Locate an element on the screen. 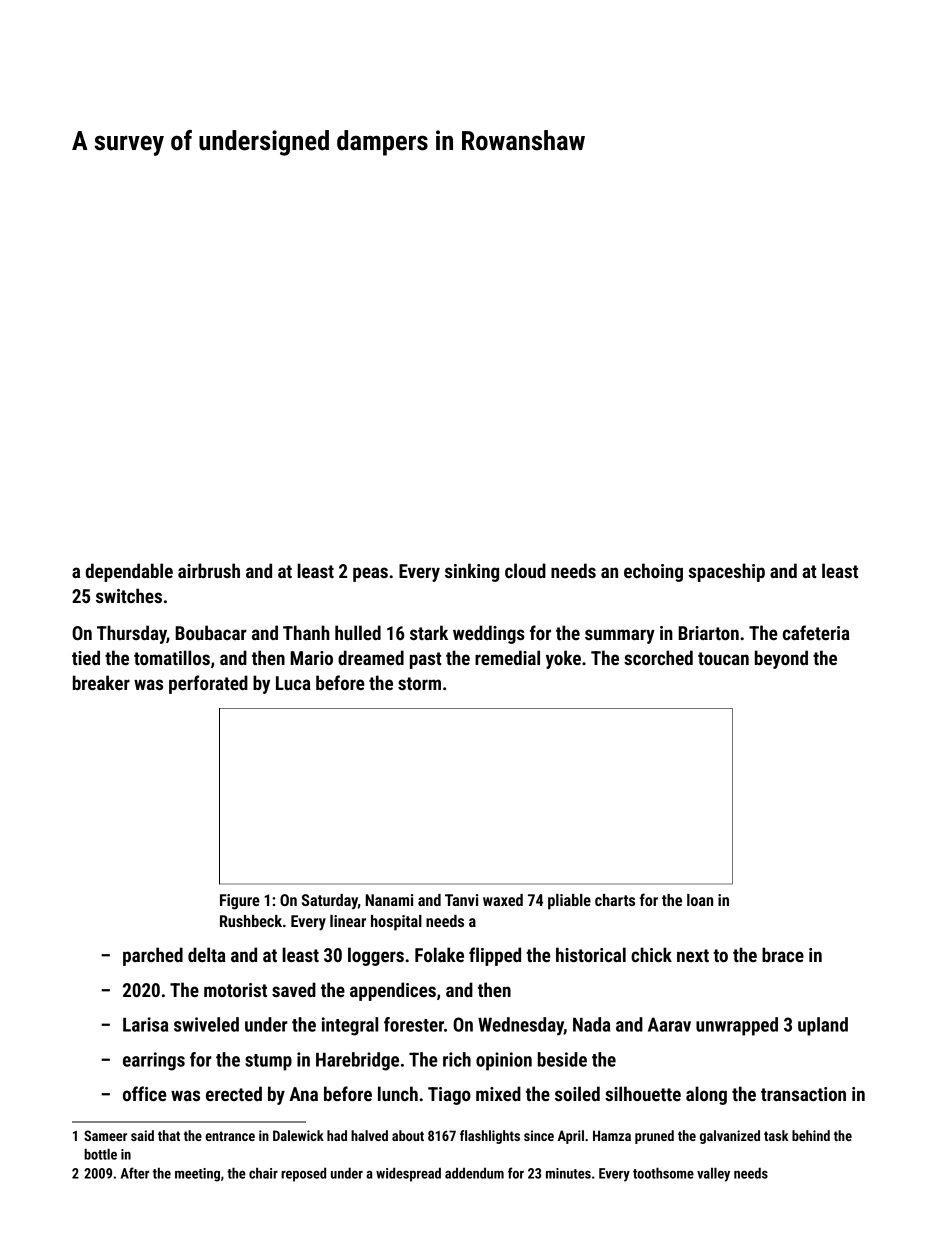 Image resolution: width=952 pixels, height=1233 pixels. echoing is located at coordinates (653, 572).
